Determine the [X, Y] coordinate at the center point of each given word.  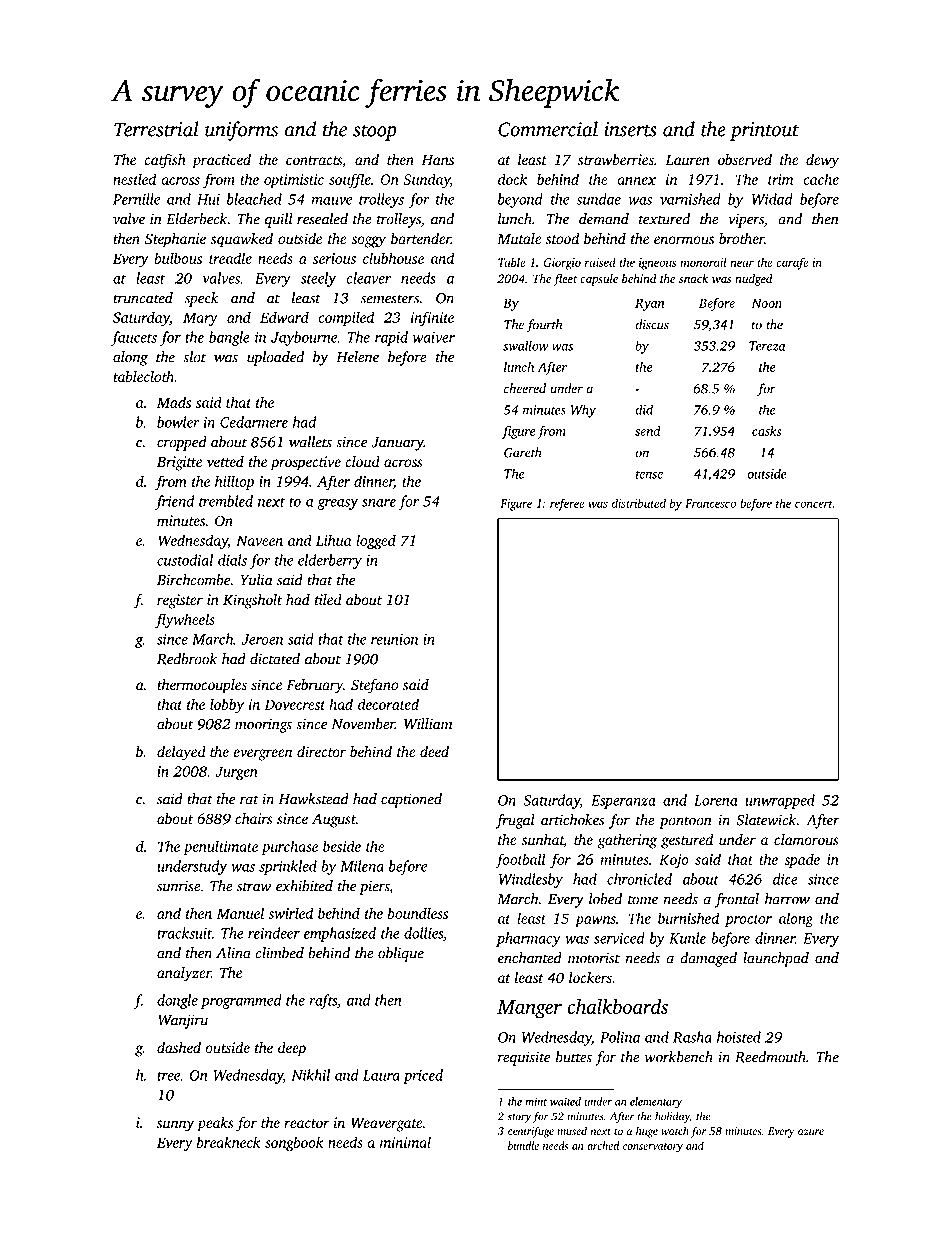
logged [376, 542]
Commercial [548, 129]
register [180, 601]
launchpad [776, 959]
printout [764, 131]
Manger [529, 1009]
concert [814, 504]
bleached [254, 199]
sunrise [179, 886]
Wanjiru [183, 1021]
